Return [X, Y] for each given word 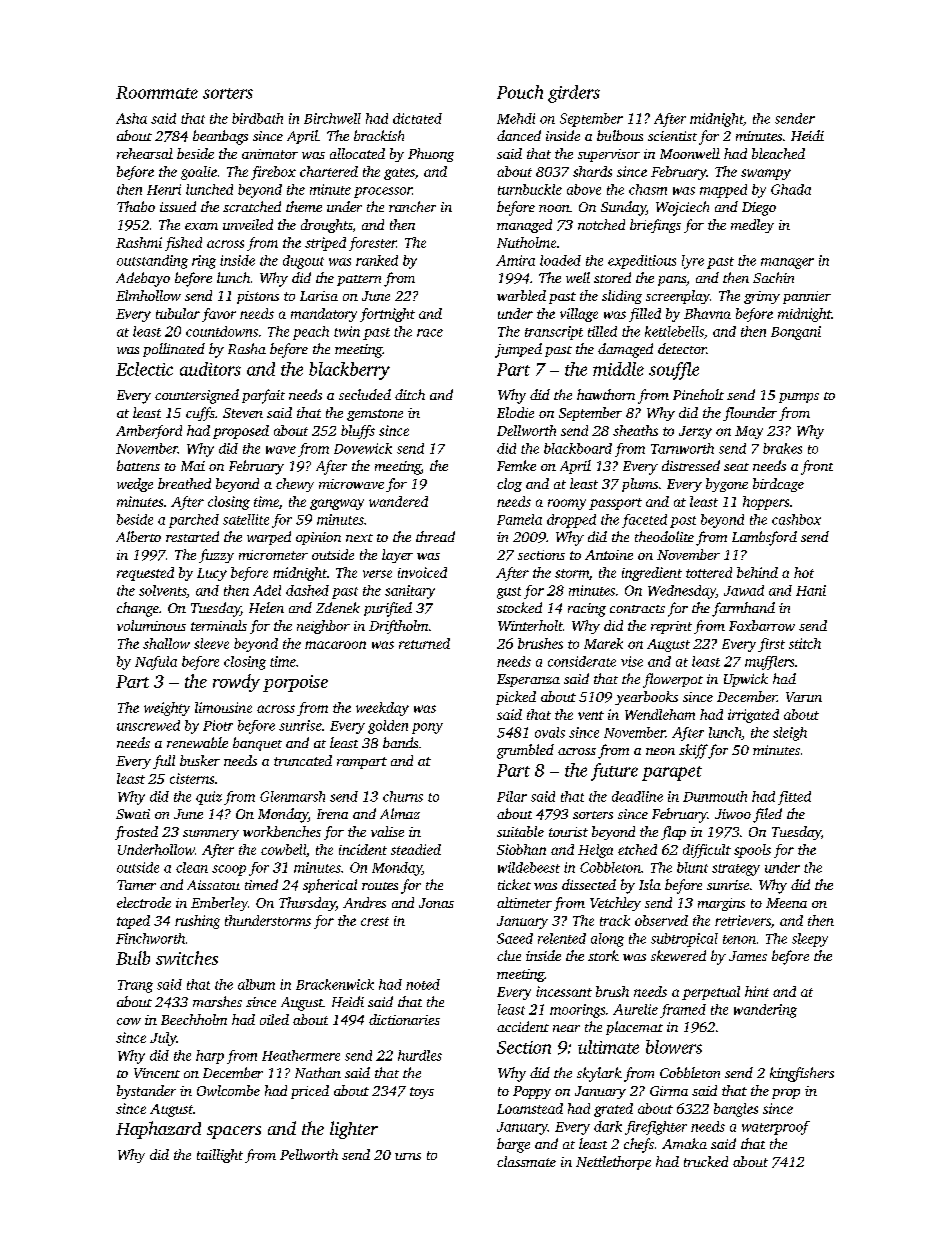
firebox [273, 173]
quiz [209, 798]
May [749, 432]
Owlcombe [228, 1090]
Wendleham [660, 714]
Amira [515, 260]
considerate [582, 661]
